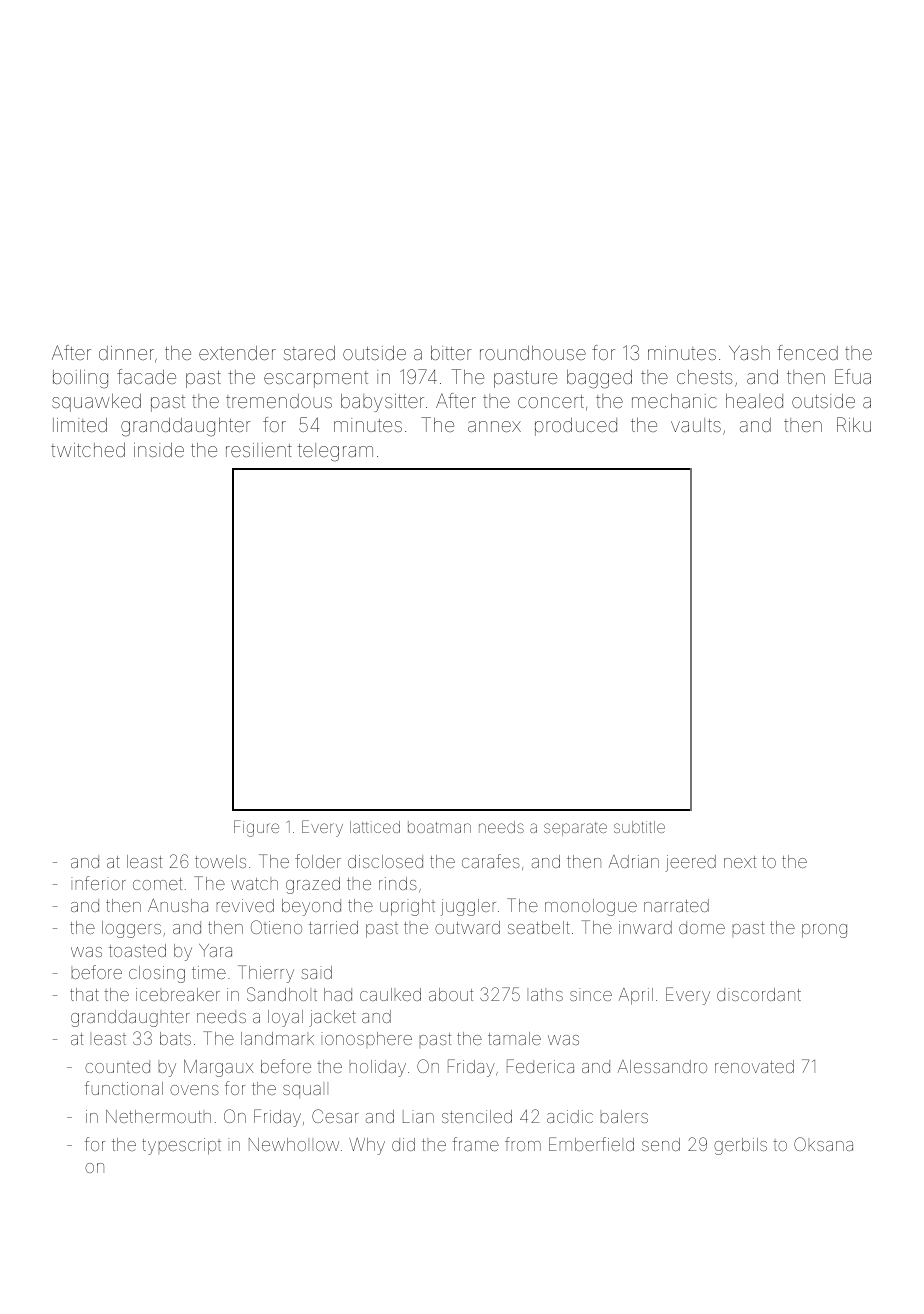 The height and width of the document is (1314, 924). I want to click on twitched, so click(88, 450).
